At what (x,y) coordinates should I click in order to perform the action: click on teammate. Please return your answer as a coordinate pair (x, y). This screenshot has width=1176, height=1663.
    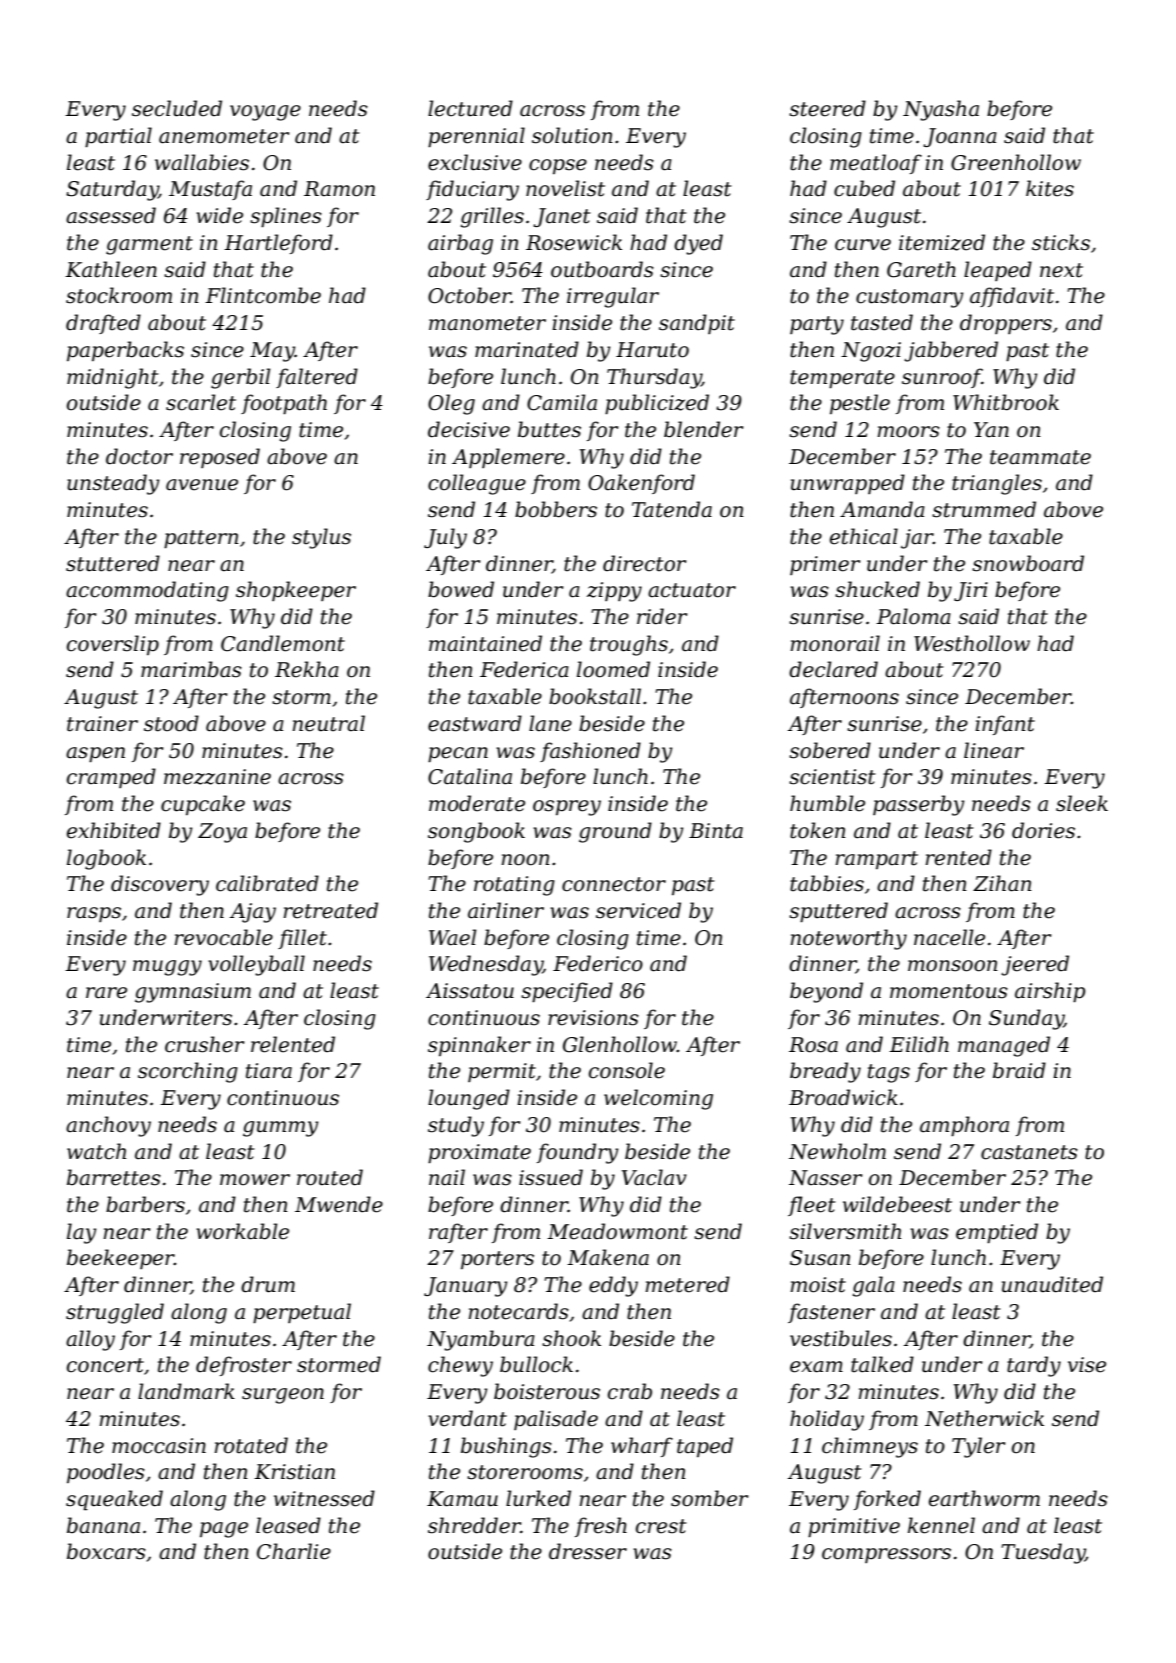
    Looking at the image, I should click on (1040, 457).
